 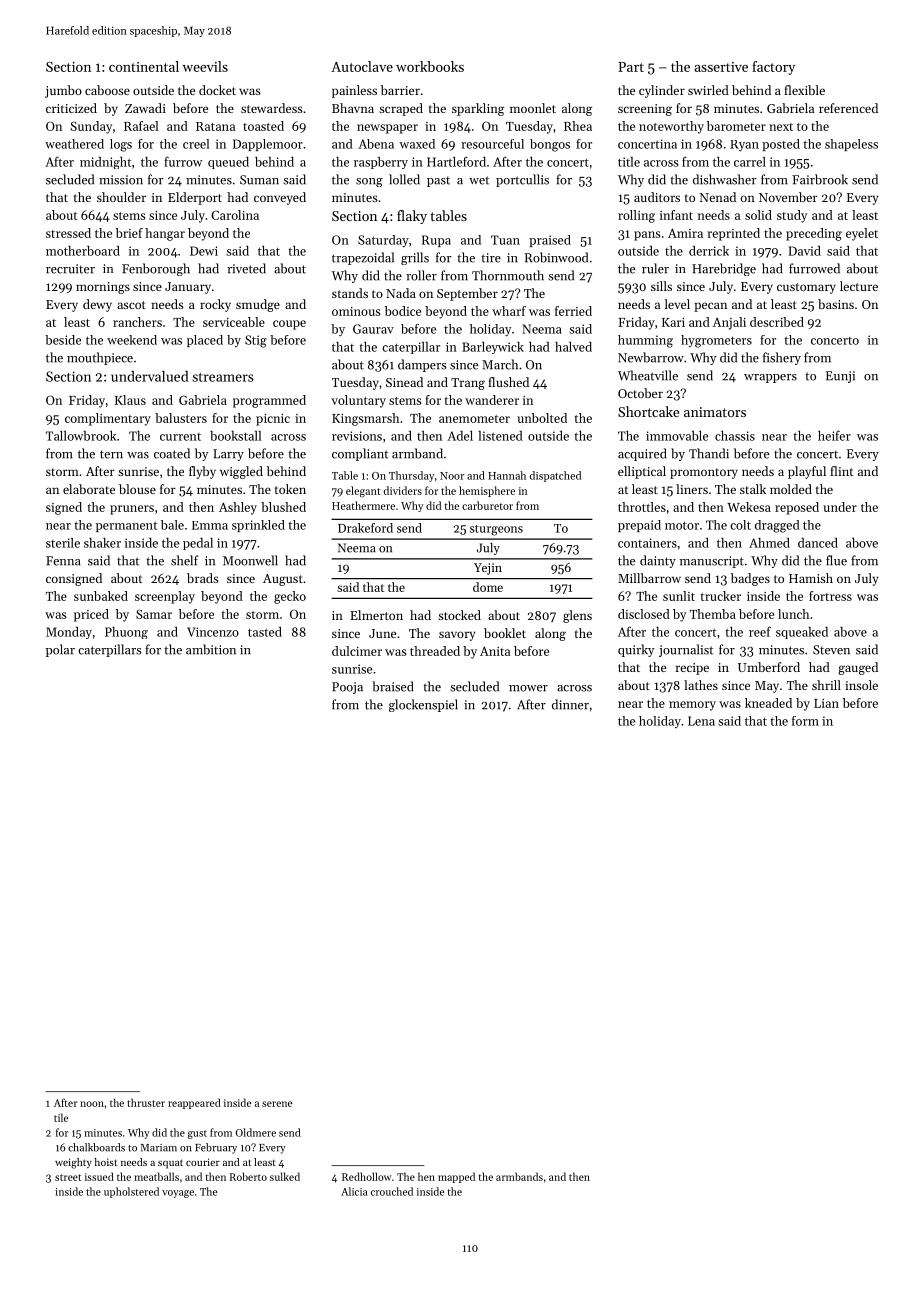 I want to click on flue, so click(x=836, y=560).
